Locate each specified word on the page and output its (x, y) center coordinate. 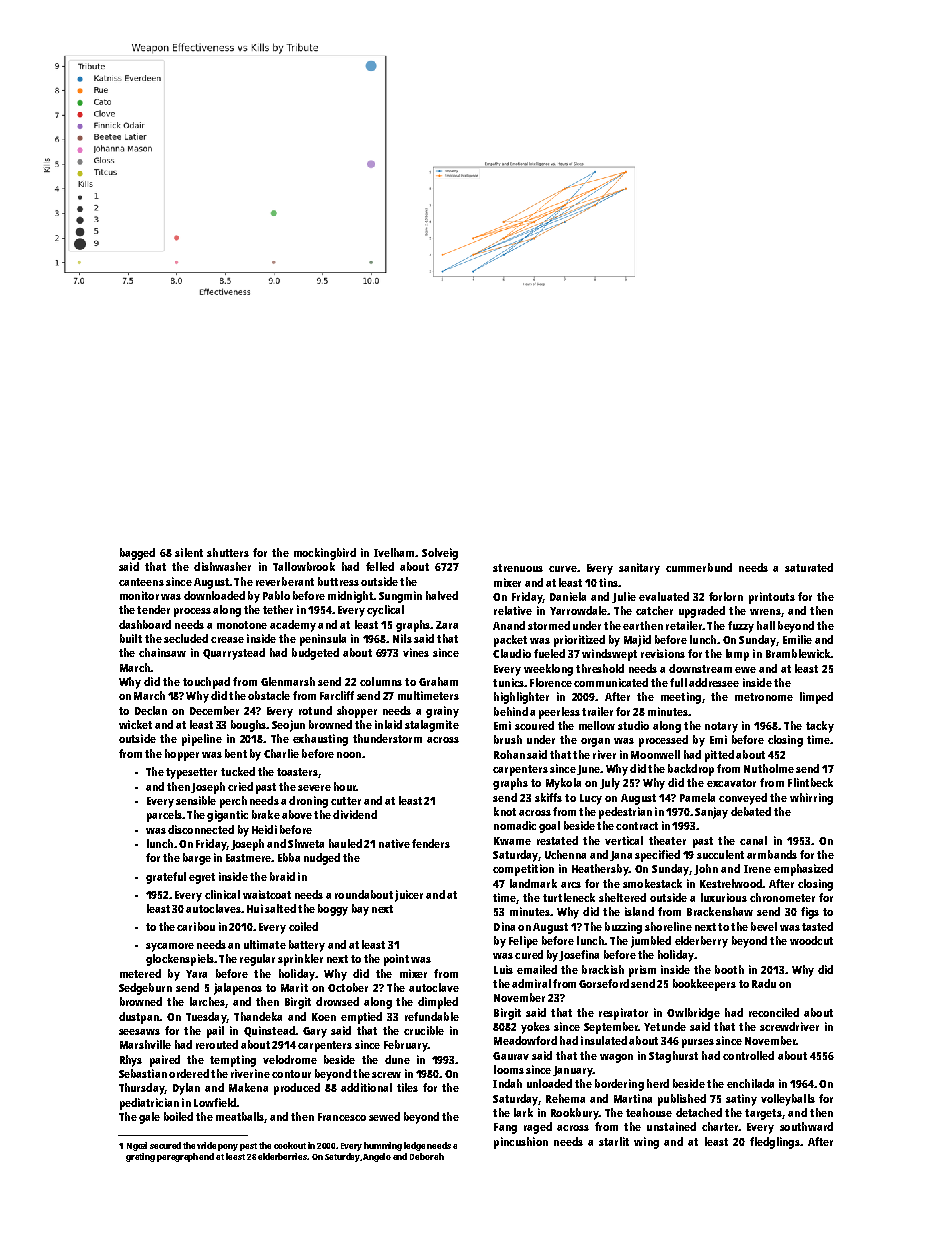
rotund (315, 710)
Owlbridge (693, 1014)
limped (816, 698)
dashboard (145, 624)
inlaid (388, 724)
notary (721, 727)
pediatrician (149, 1104)
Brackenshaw (720, 911)
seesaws (139, 1032)
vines (416, 652)
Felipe (523, 942)
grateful (166, 878)
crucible (424, 1030)
